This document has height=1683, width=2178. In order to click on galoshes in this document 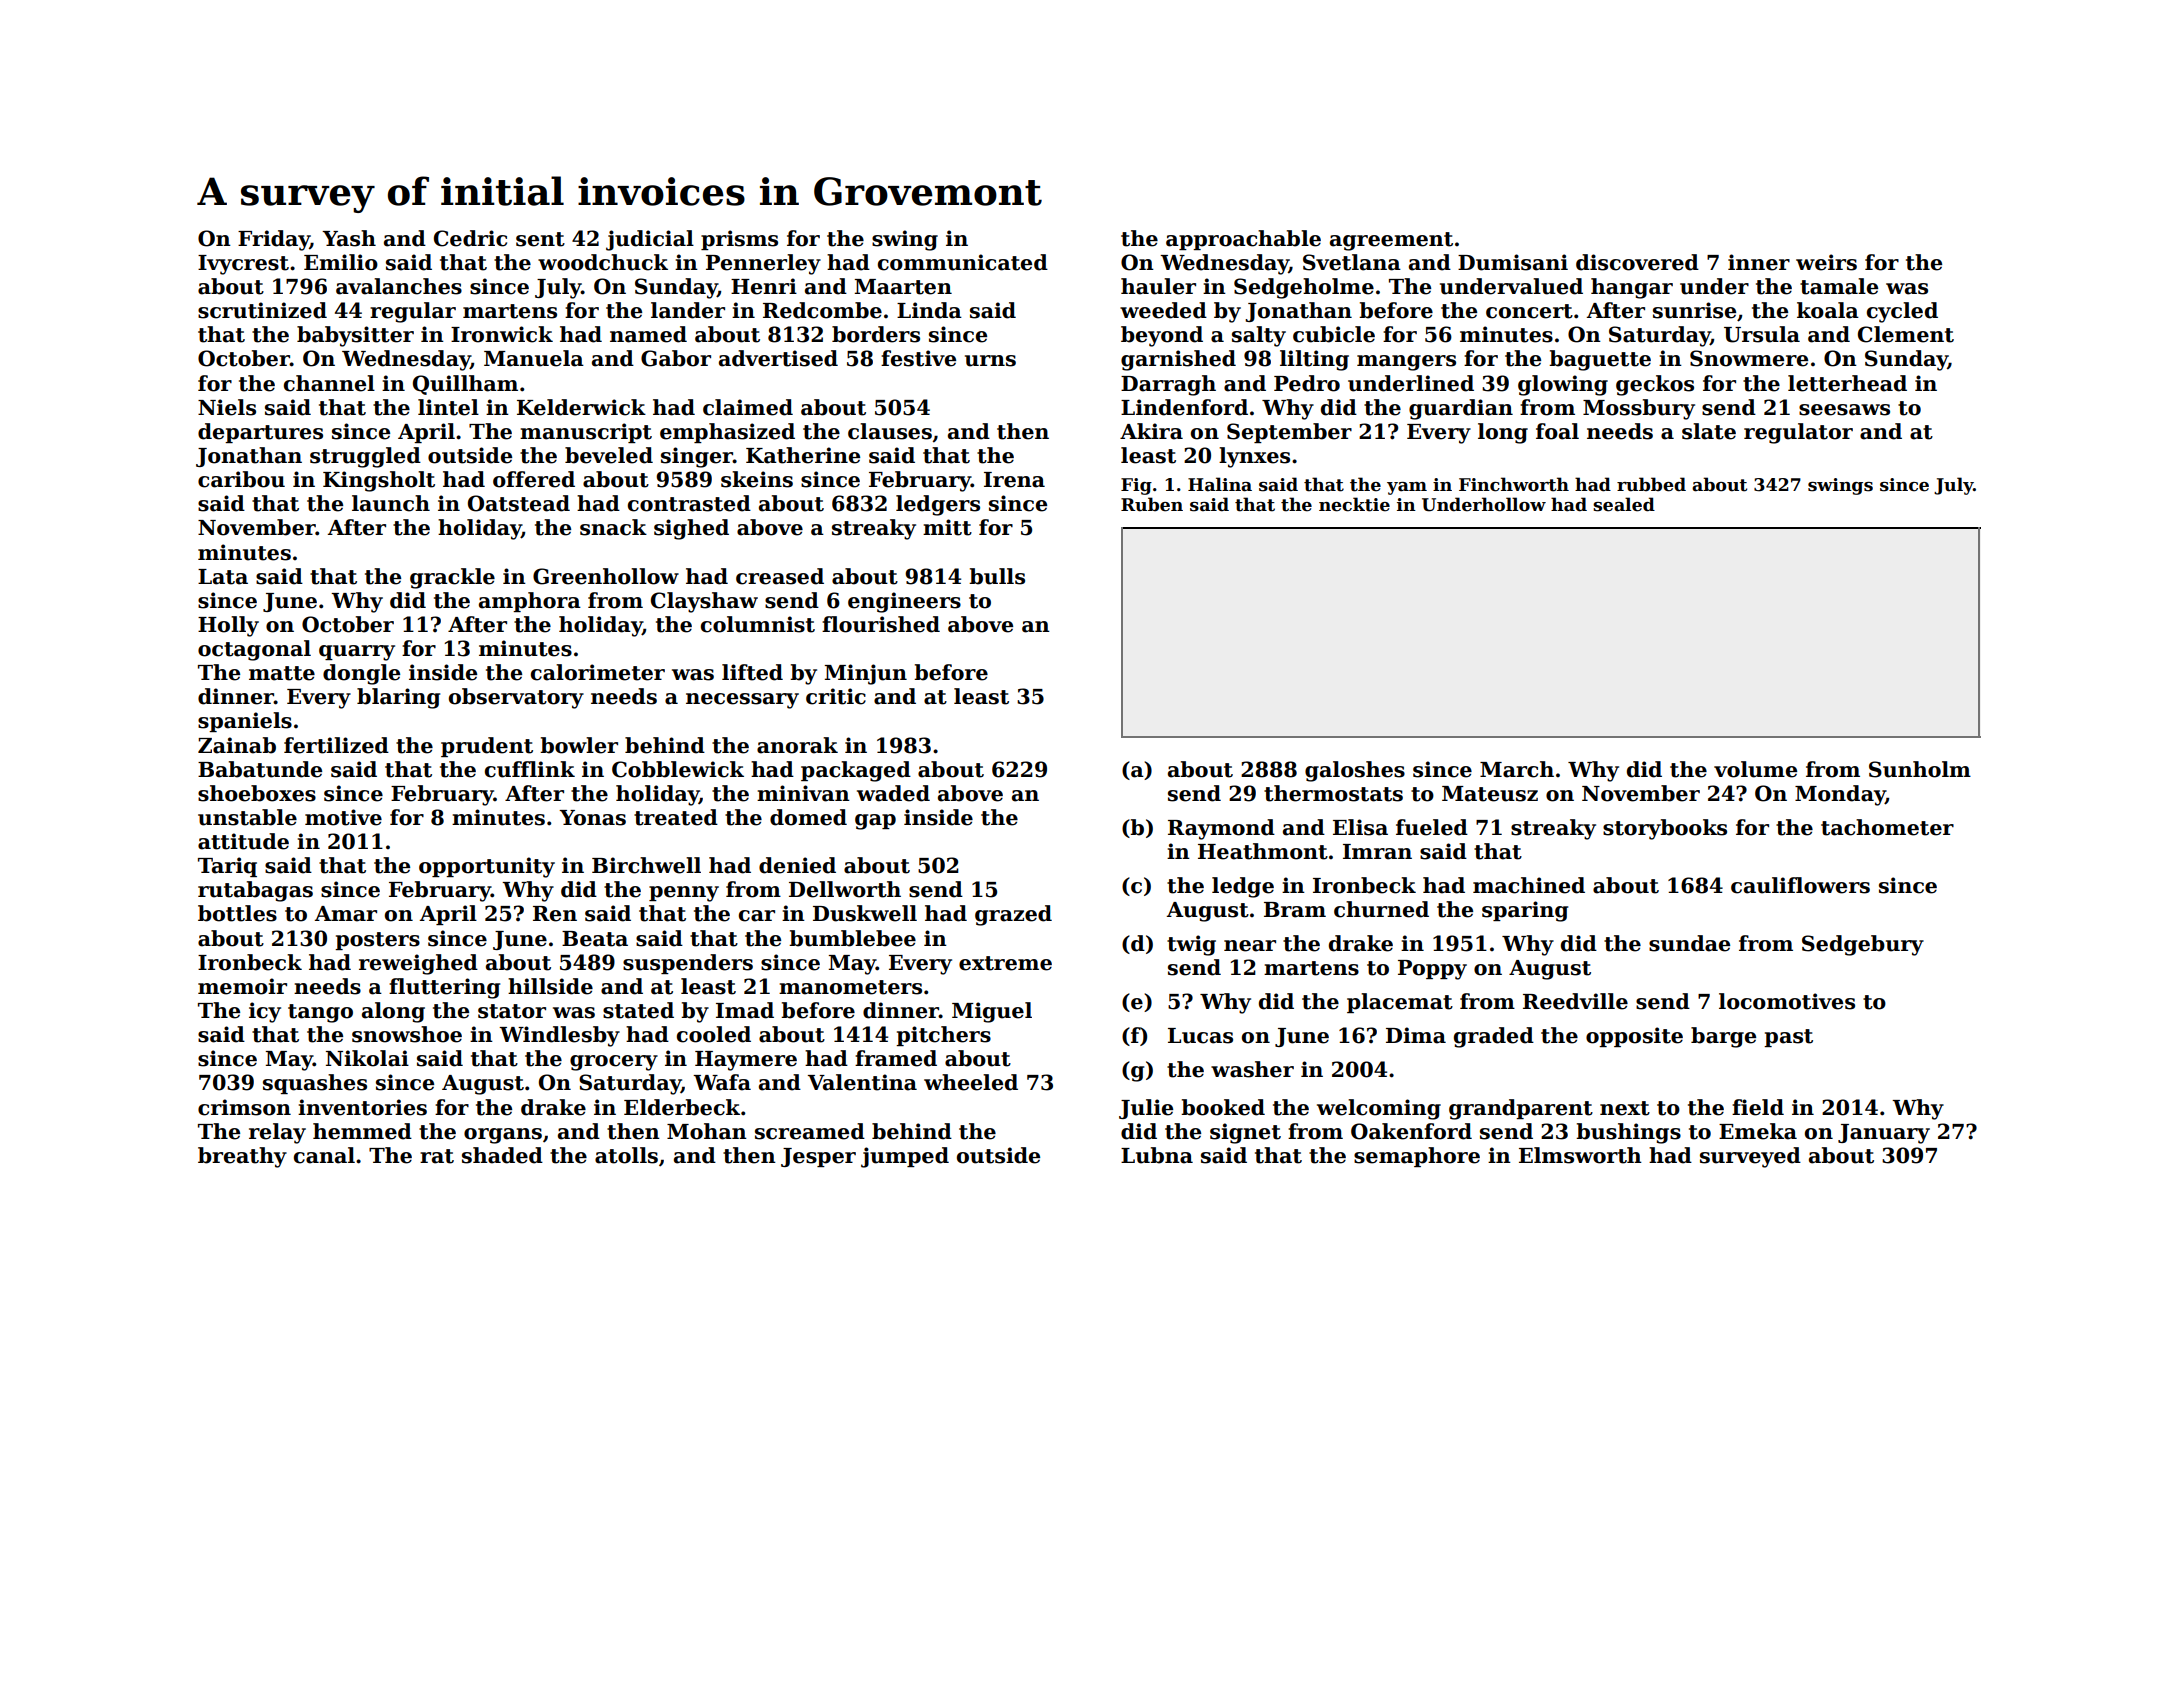, I will do `click(1355, 771)`.
